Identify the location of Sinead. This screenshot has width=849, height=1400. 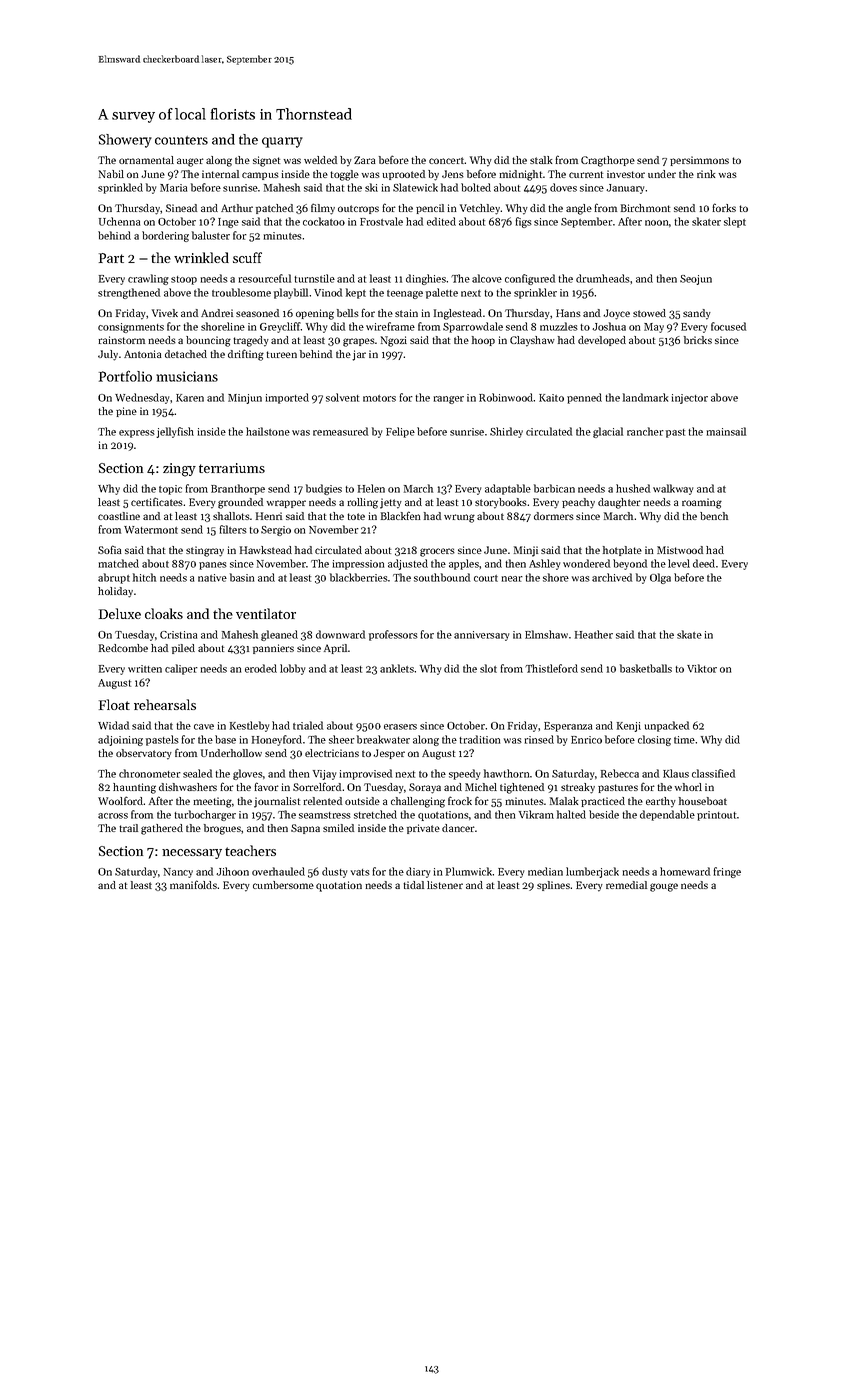
(181, 208).
